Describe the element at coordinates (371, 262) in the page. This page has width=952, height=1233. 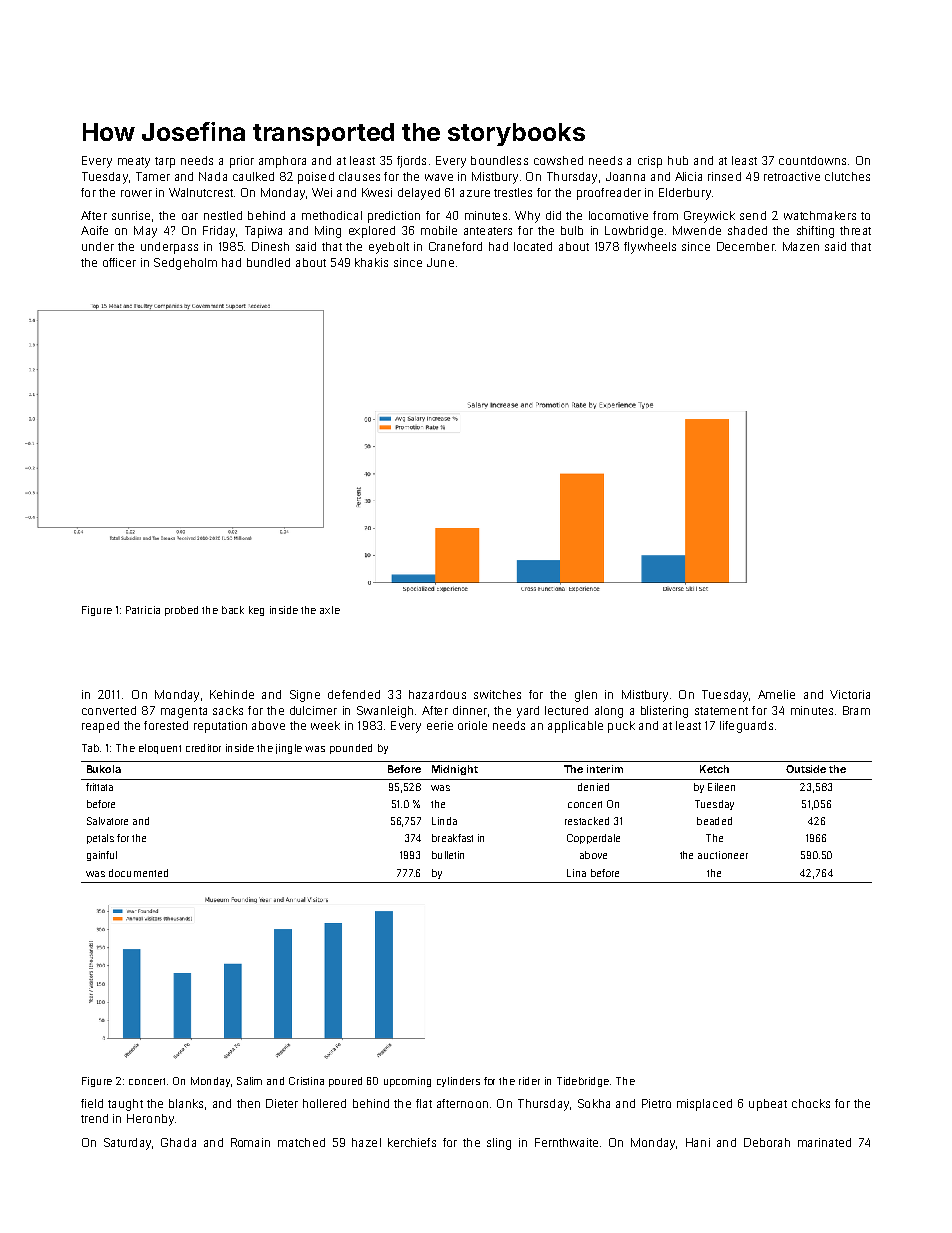
I see `khakis` at that location.
